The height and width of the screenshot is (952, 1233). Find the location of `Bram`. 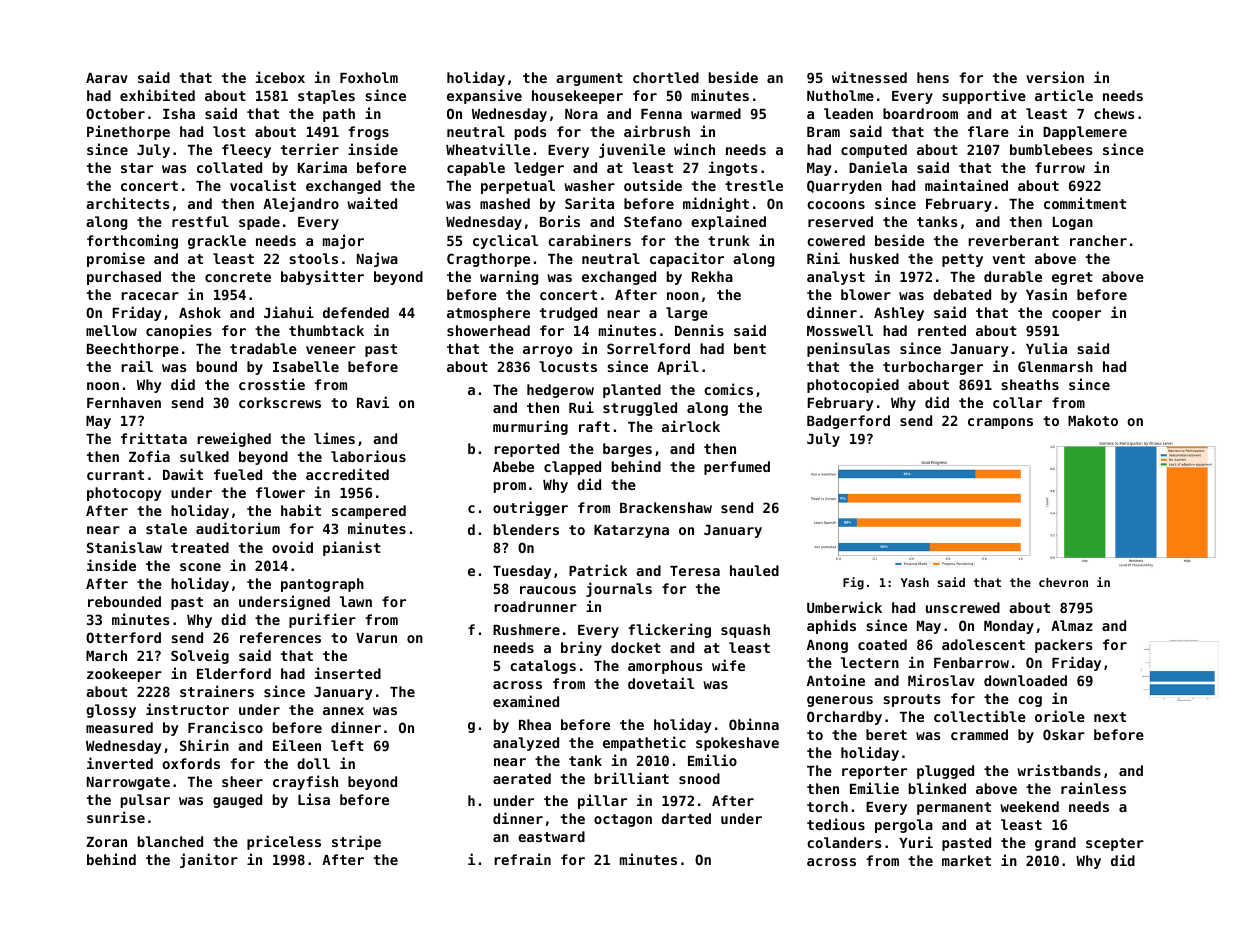

Bram is located at coordinates (823, 132).
